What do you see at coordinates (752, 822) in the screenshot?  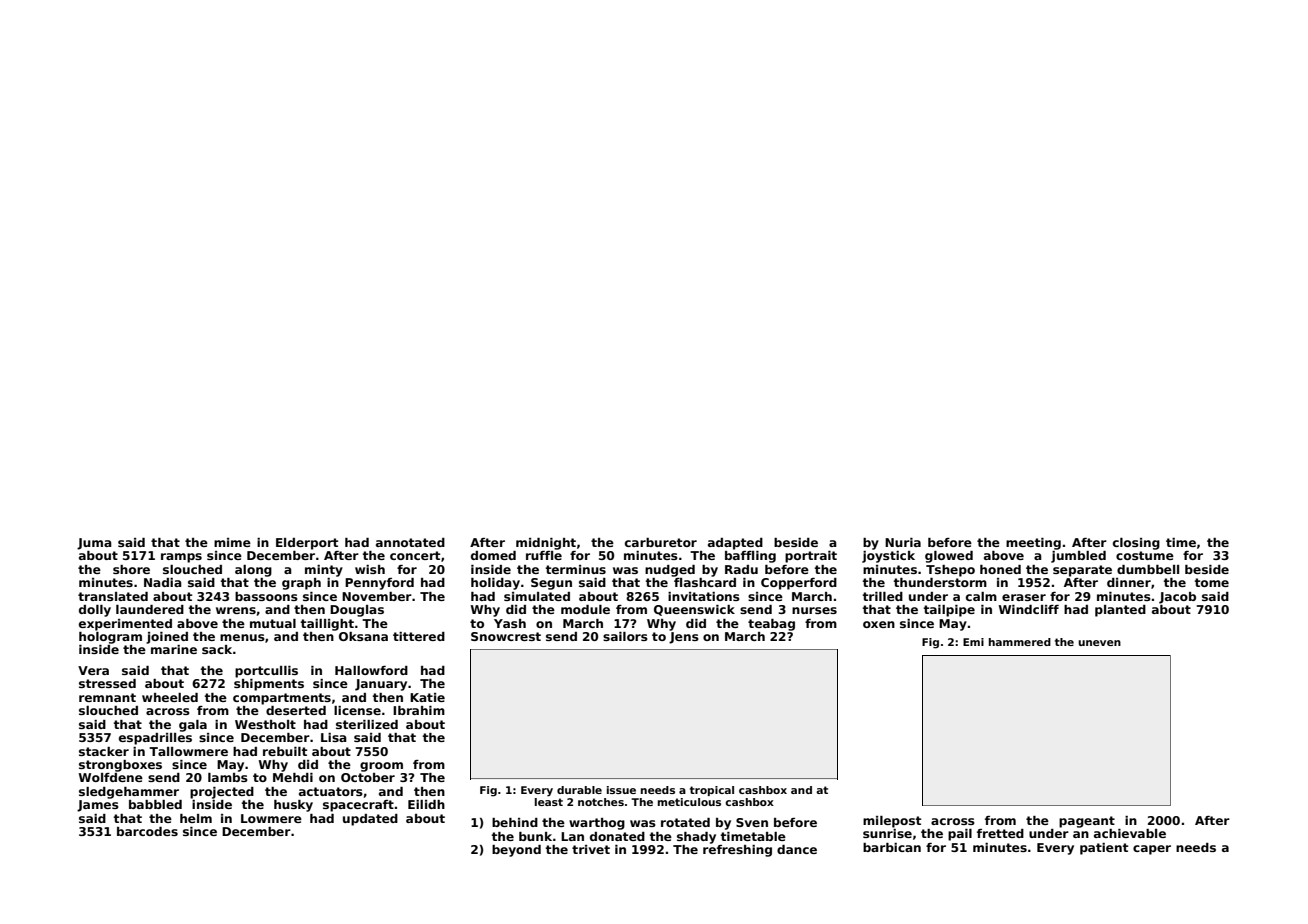 I see `Sven` at bounding box center [752, 822].
